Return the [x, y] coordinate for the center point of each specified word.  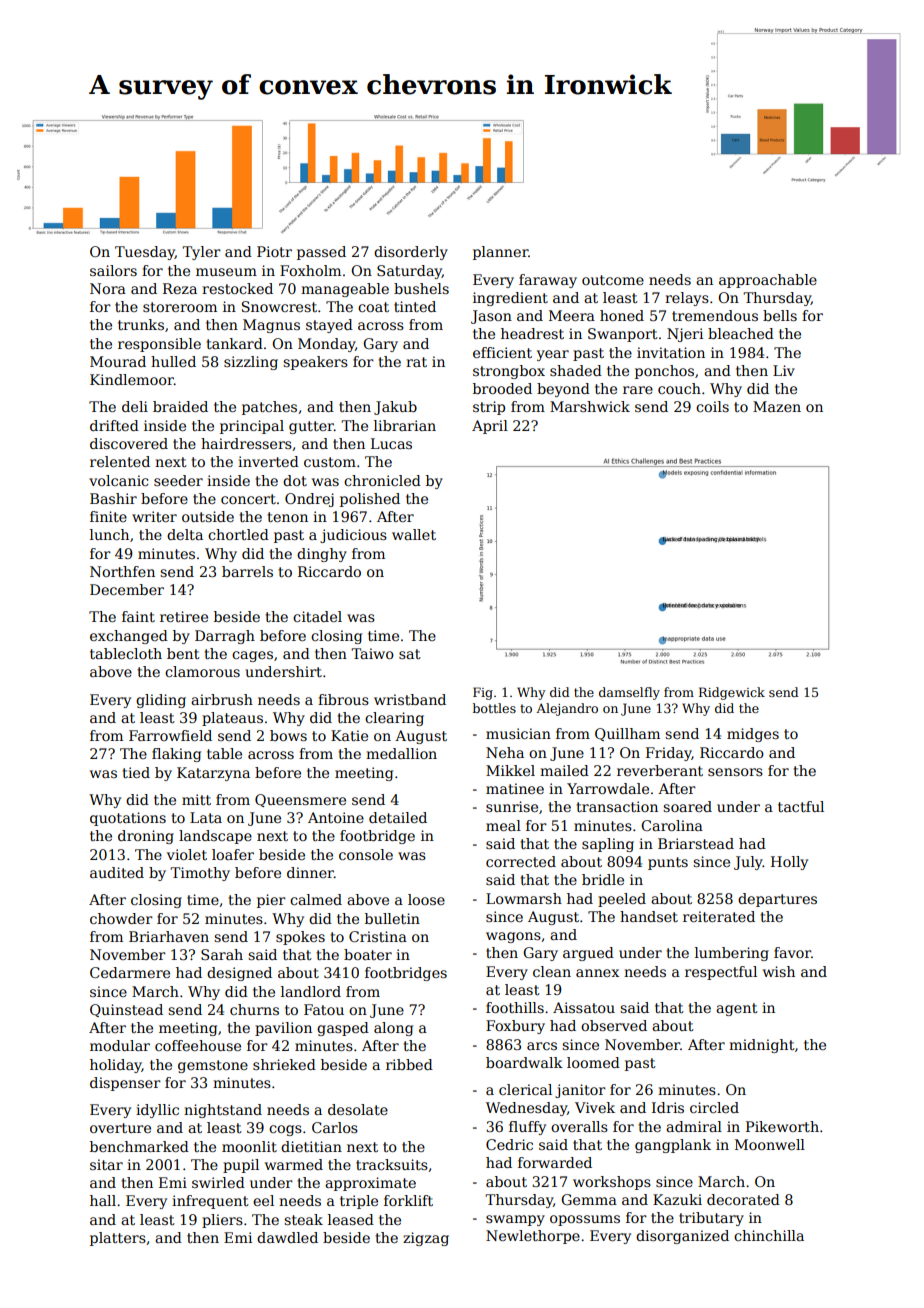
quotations [128, 819]
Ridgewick [732, 693]
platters [118, 1239]
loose [426, 899]
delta [185, 534]
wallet [414, 534]
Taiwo [372, 653]
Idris [668, 1107]
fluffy [527, 1128]
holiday [116, 1066]
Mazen [777, 406]
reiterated [719, 916]
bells [780, 315]
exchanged [129, 637]
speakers [315, 363]
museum [226, 272]
